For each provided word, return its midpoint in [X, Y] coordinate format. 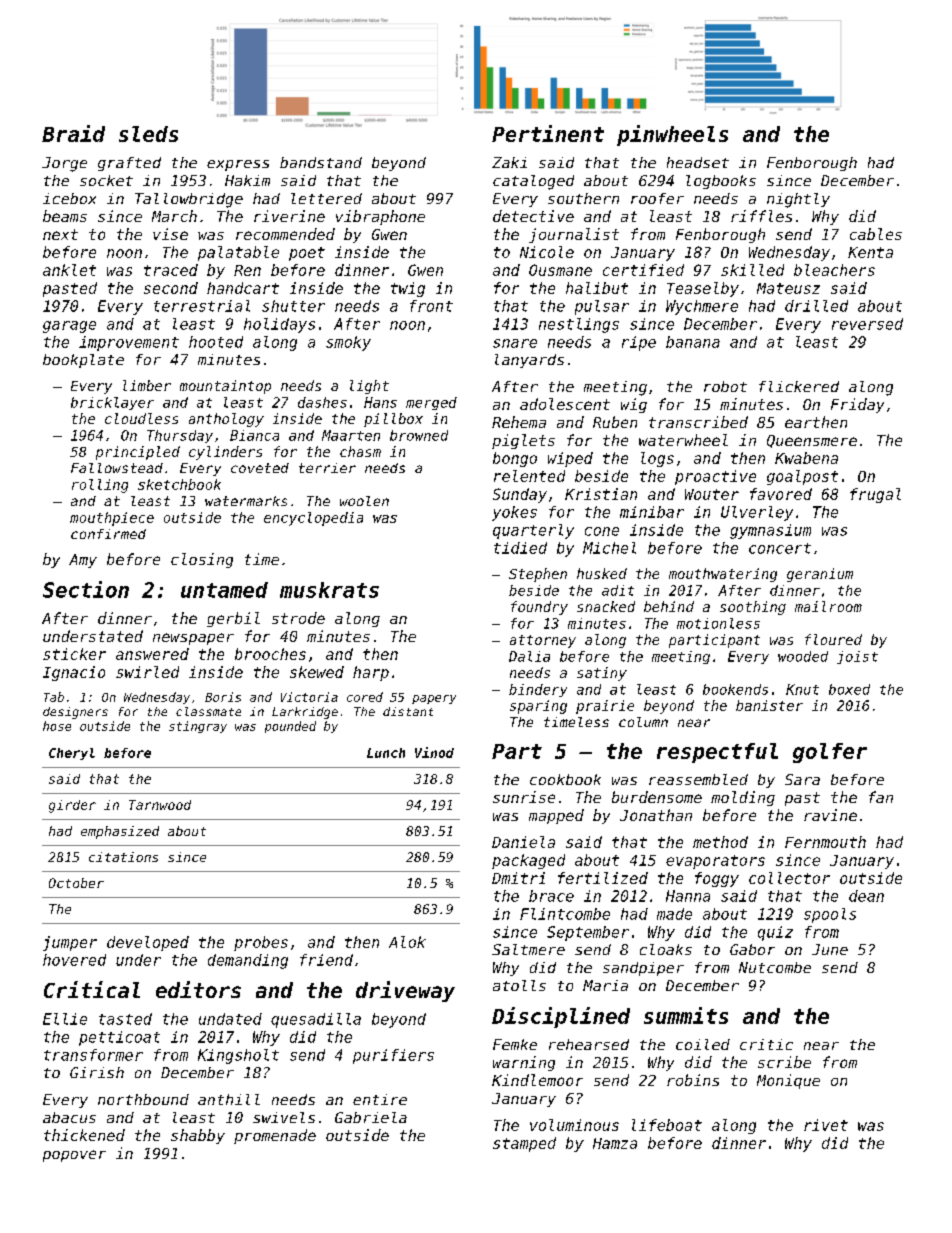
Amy [83, 561]
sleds [148, 134]
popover [74, 1156]
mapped [556, 816]
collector [789, 878]
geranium [820, 575]
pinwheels [672, 135]
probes [261, 943]
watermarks [246, 501]
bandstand [321, 162]
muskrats [329, 590]
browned [419, 435]
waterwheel [683, 440]
